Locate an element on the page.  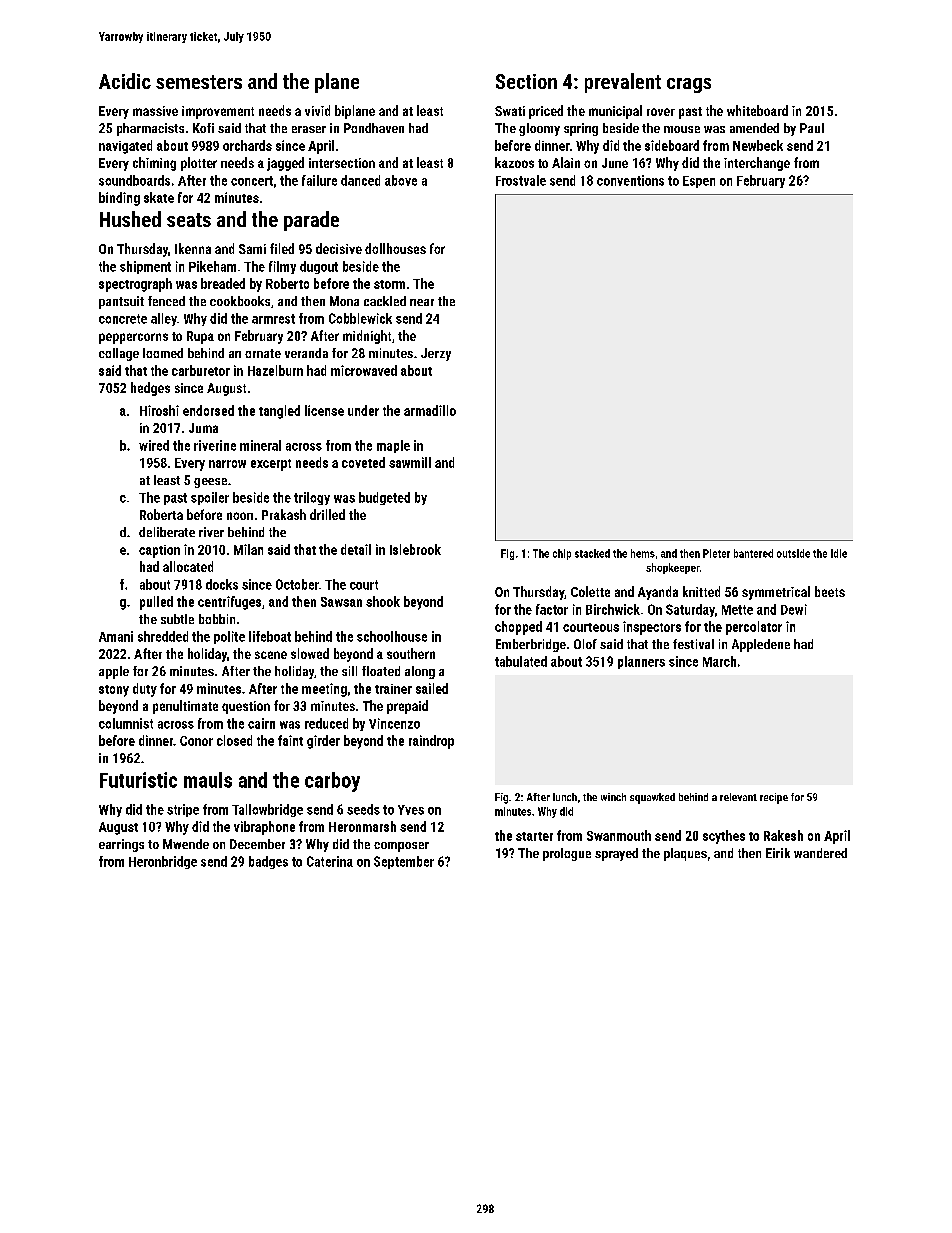
recipe is located at coordinates (774, 798).
